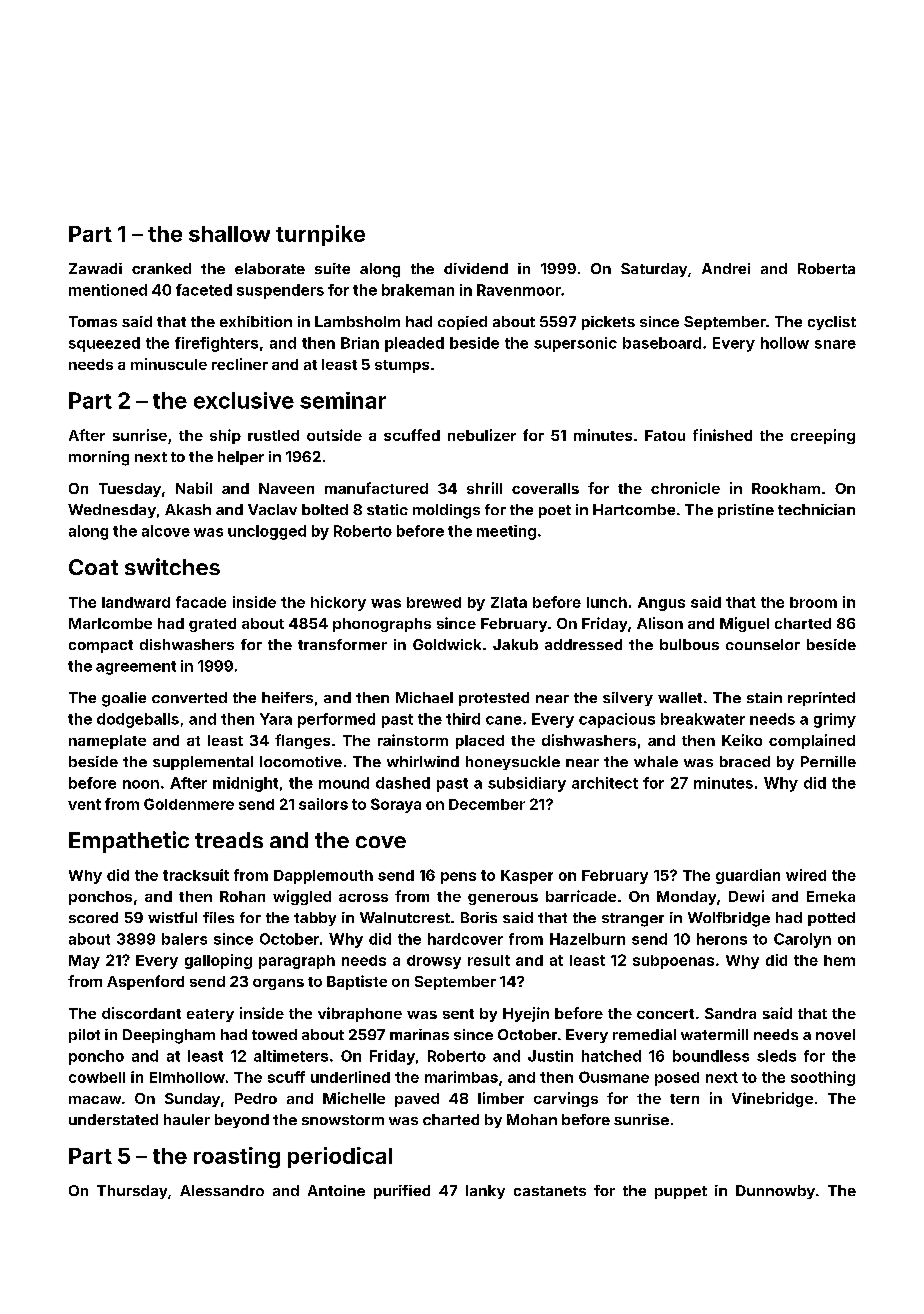 This screenshot has width=924, height=1314. I want to click on facade, so click(201, 602).
